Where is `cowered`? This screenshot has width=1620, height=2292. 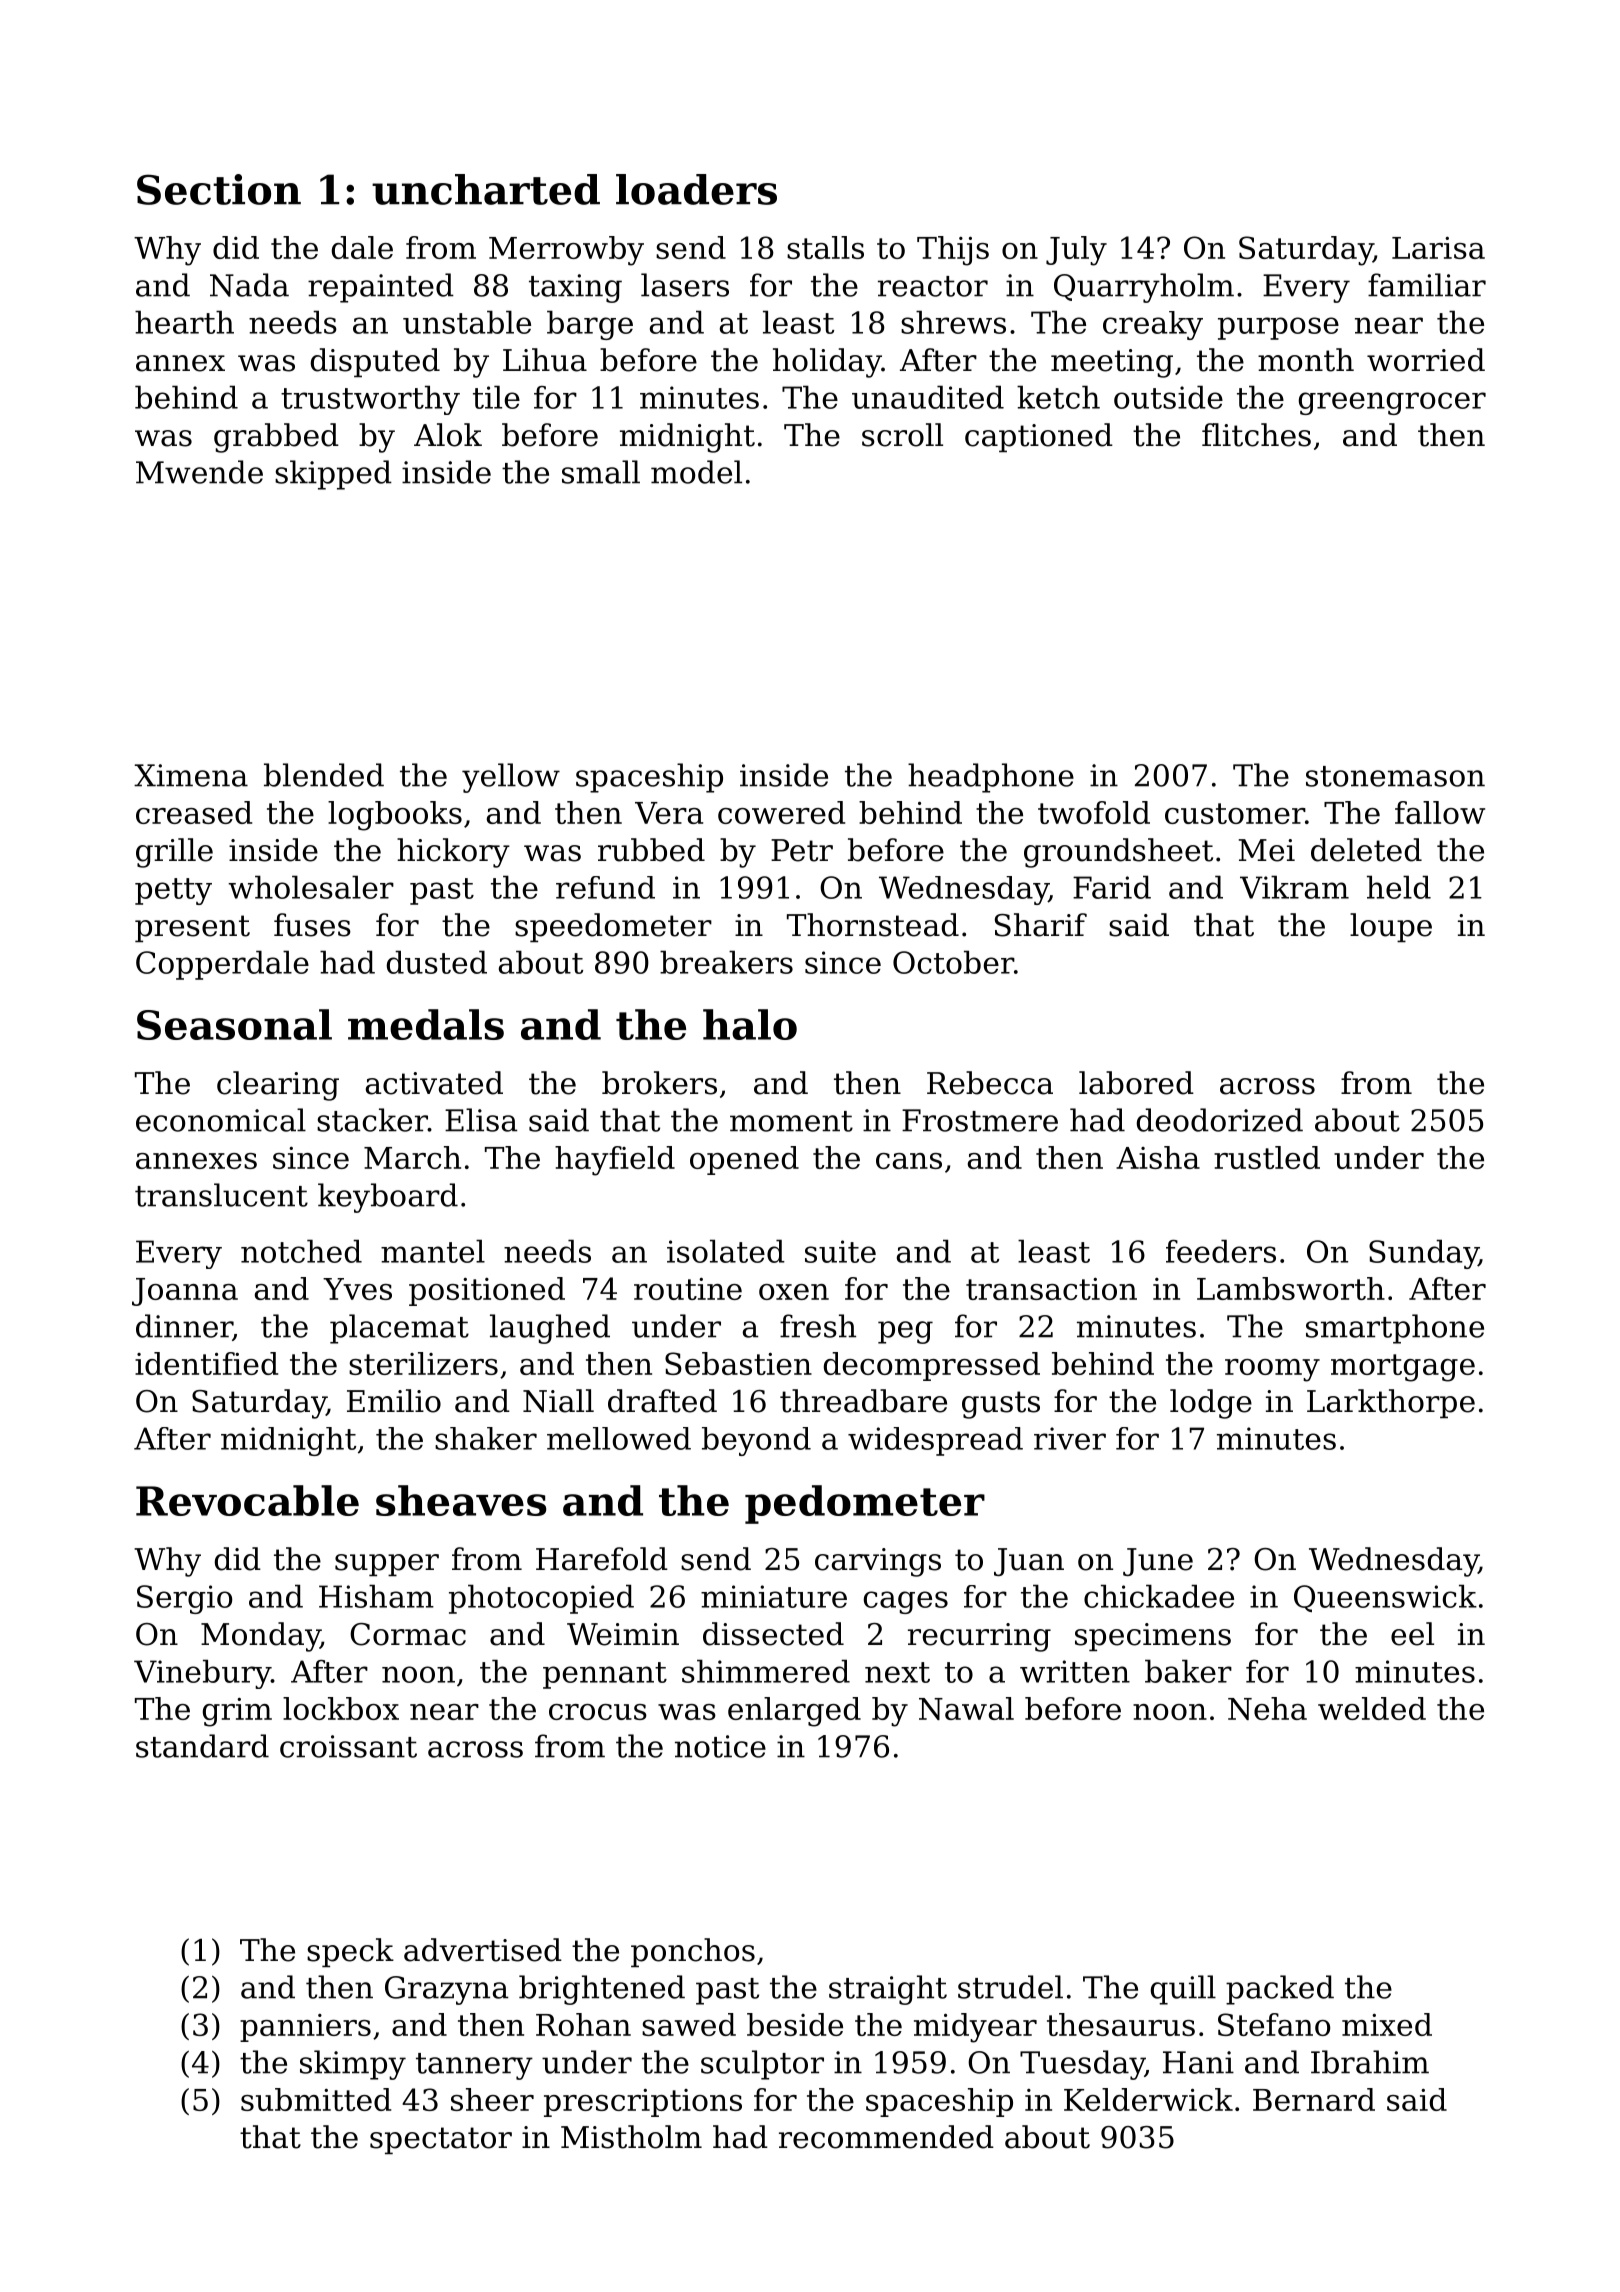 cowered is located at coordinates (781, 812).
